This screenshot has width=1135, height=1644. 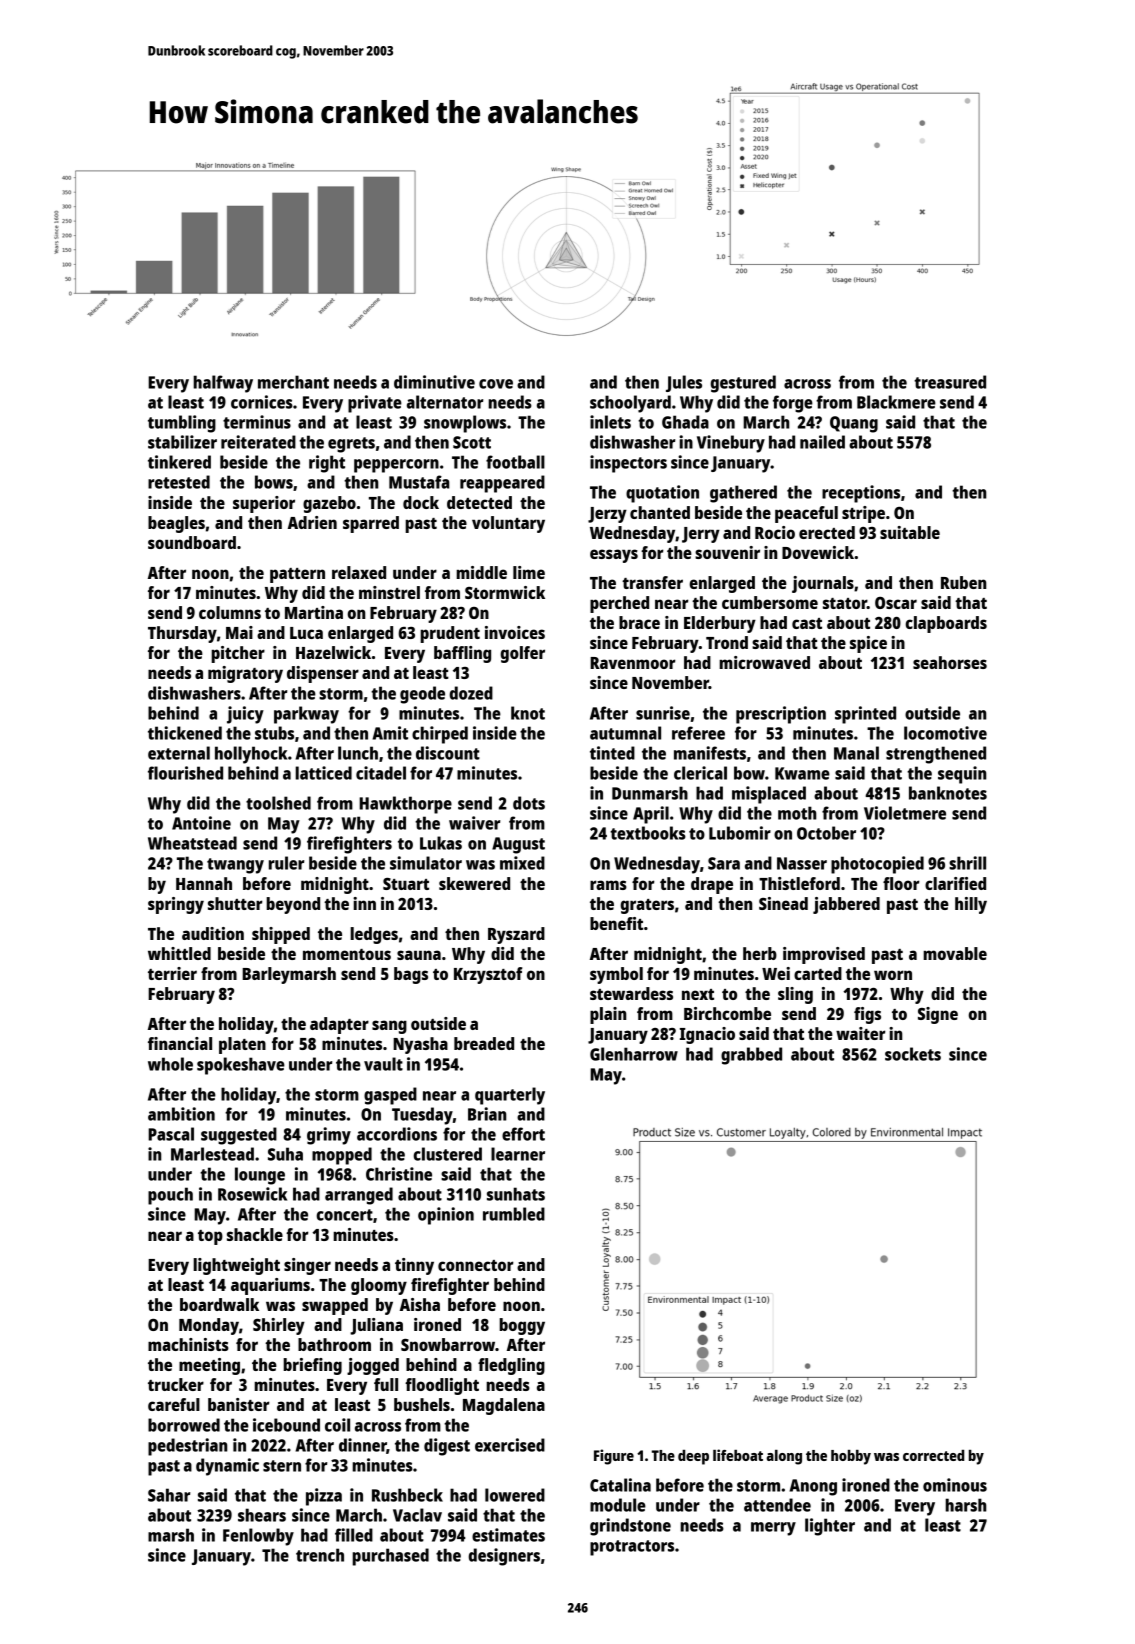 What do you see at coordinates (286, 863) in the screenshot?
I see `ruler` at bounding box center [286, 863].
